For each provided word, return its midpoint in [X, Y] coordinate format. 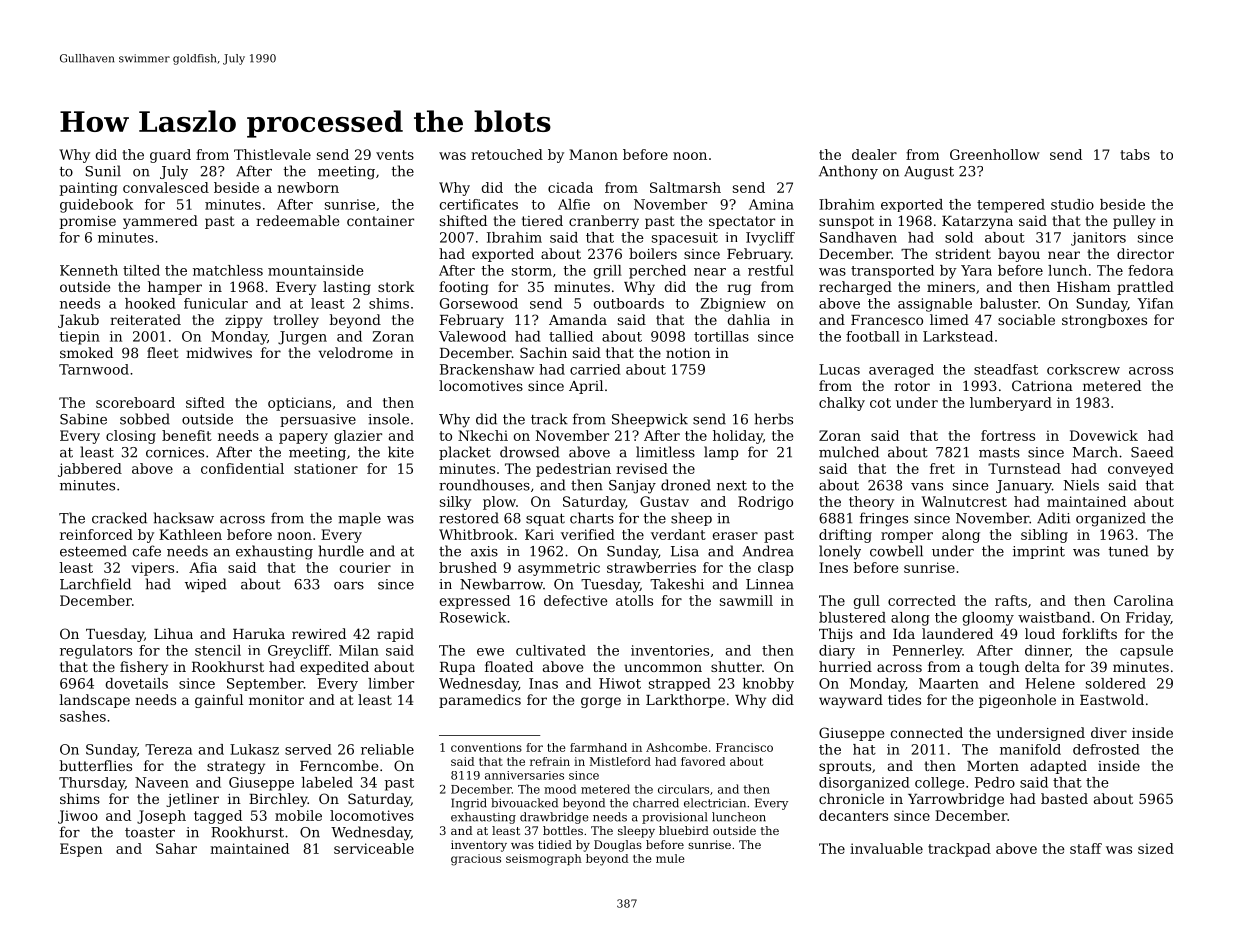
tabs [1135, 154]
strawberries [651, 567]
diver [1109, 732]
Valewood [472, 336]
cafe [146, 551]
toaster [150, 832]
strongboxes [1104, 321]
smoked [86, 352]
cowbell [896, 551]
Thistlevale [272, 154]
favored [703, 761]
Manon [593, 154]
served [308, 749]
